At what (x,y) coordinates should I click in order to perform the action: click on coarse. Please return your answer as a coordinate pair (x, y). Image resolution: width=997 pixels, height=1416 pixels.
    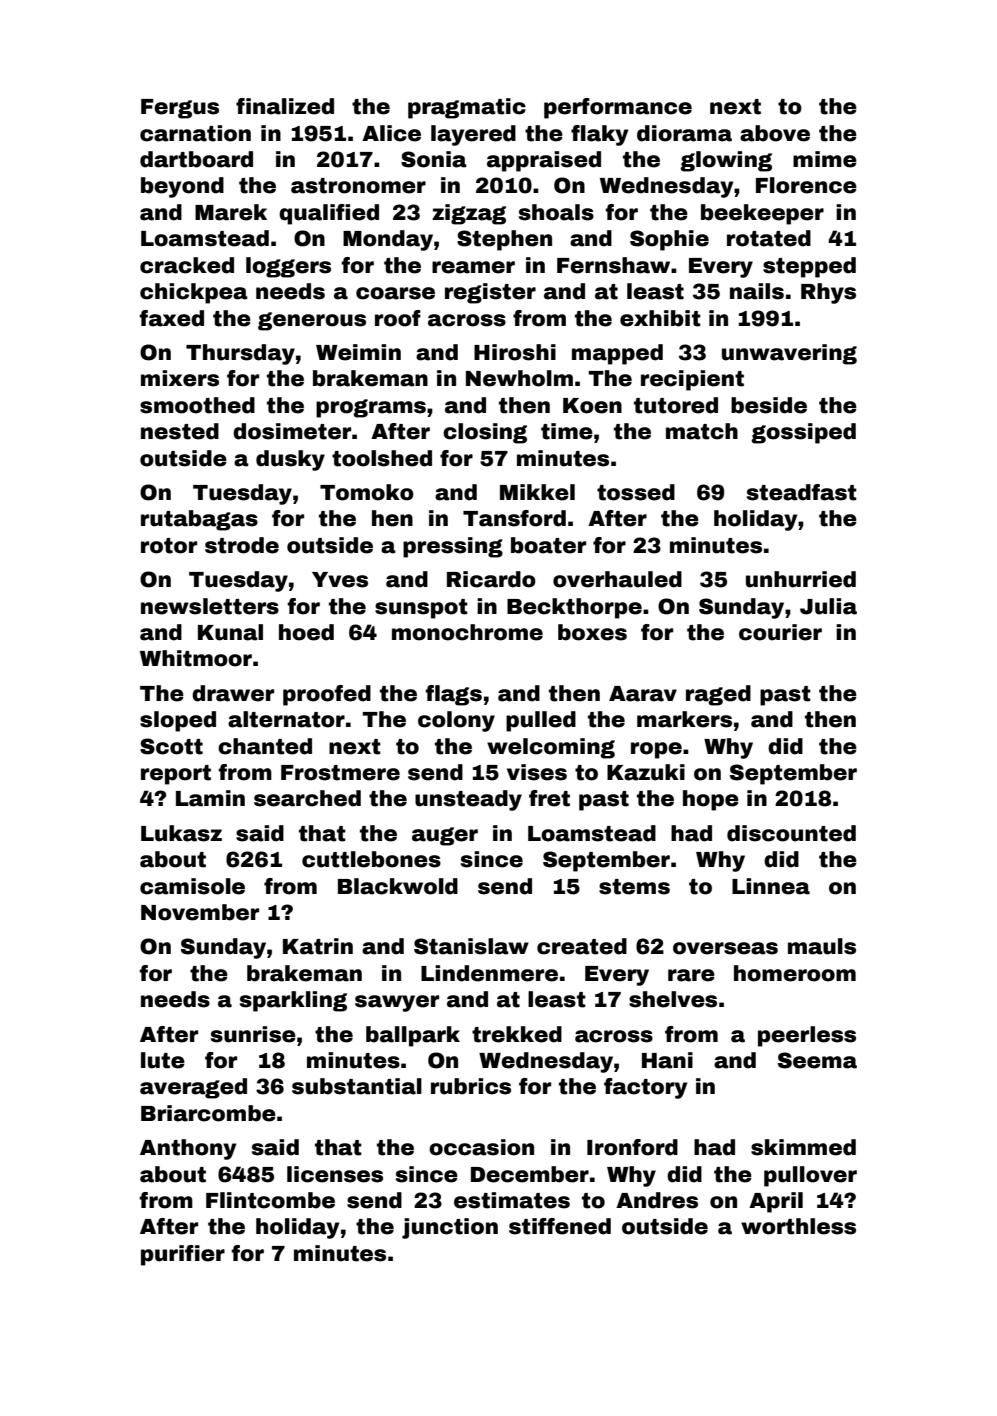
    Looking at the image, I should click on (395, 293).
